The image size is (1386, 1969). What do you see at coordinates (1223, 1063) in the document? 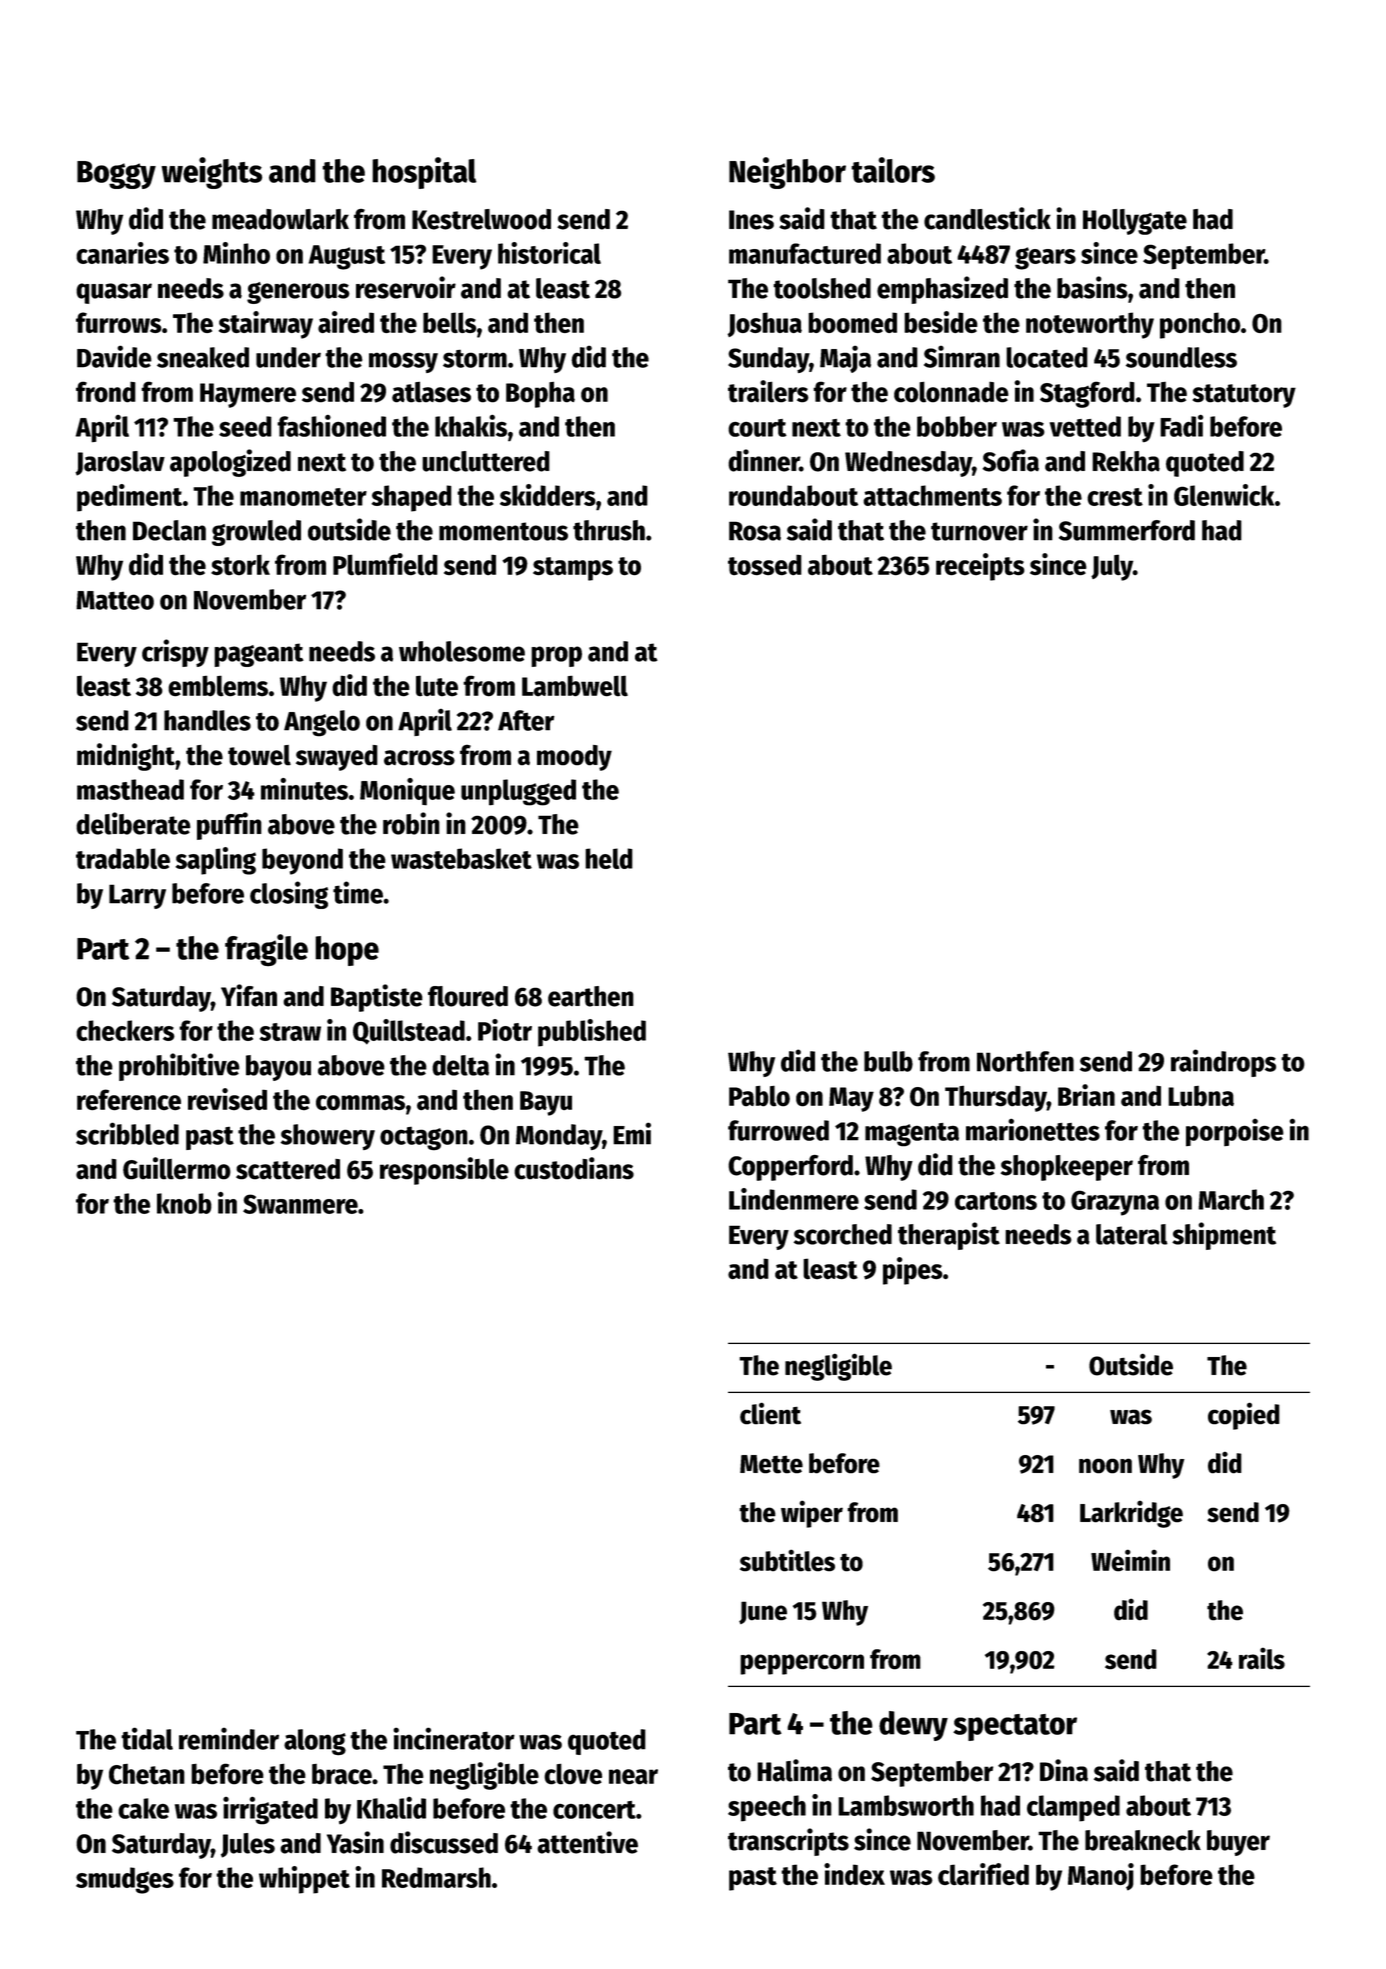
I see `raindrops` at bounding box center [1223, 1063].
